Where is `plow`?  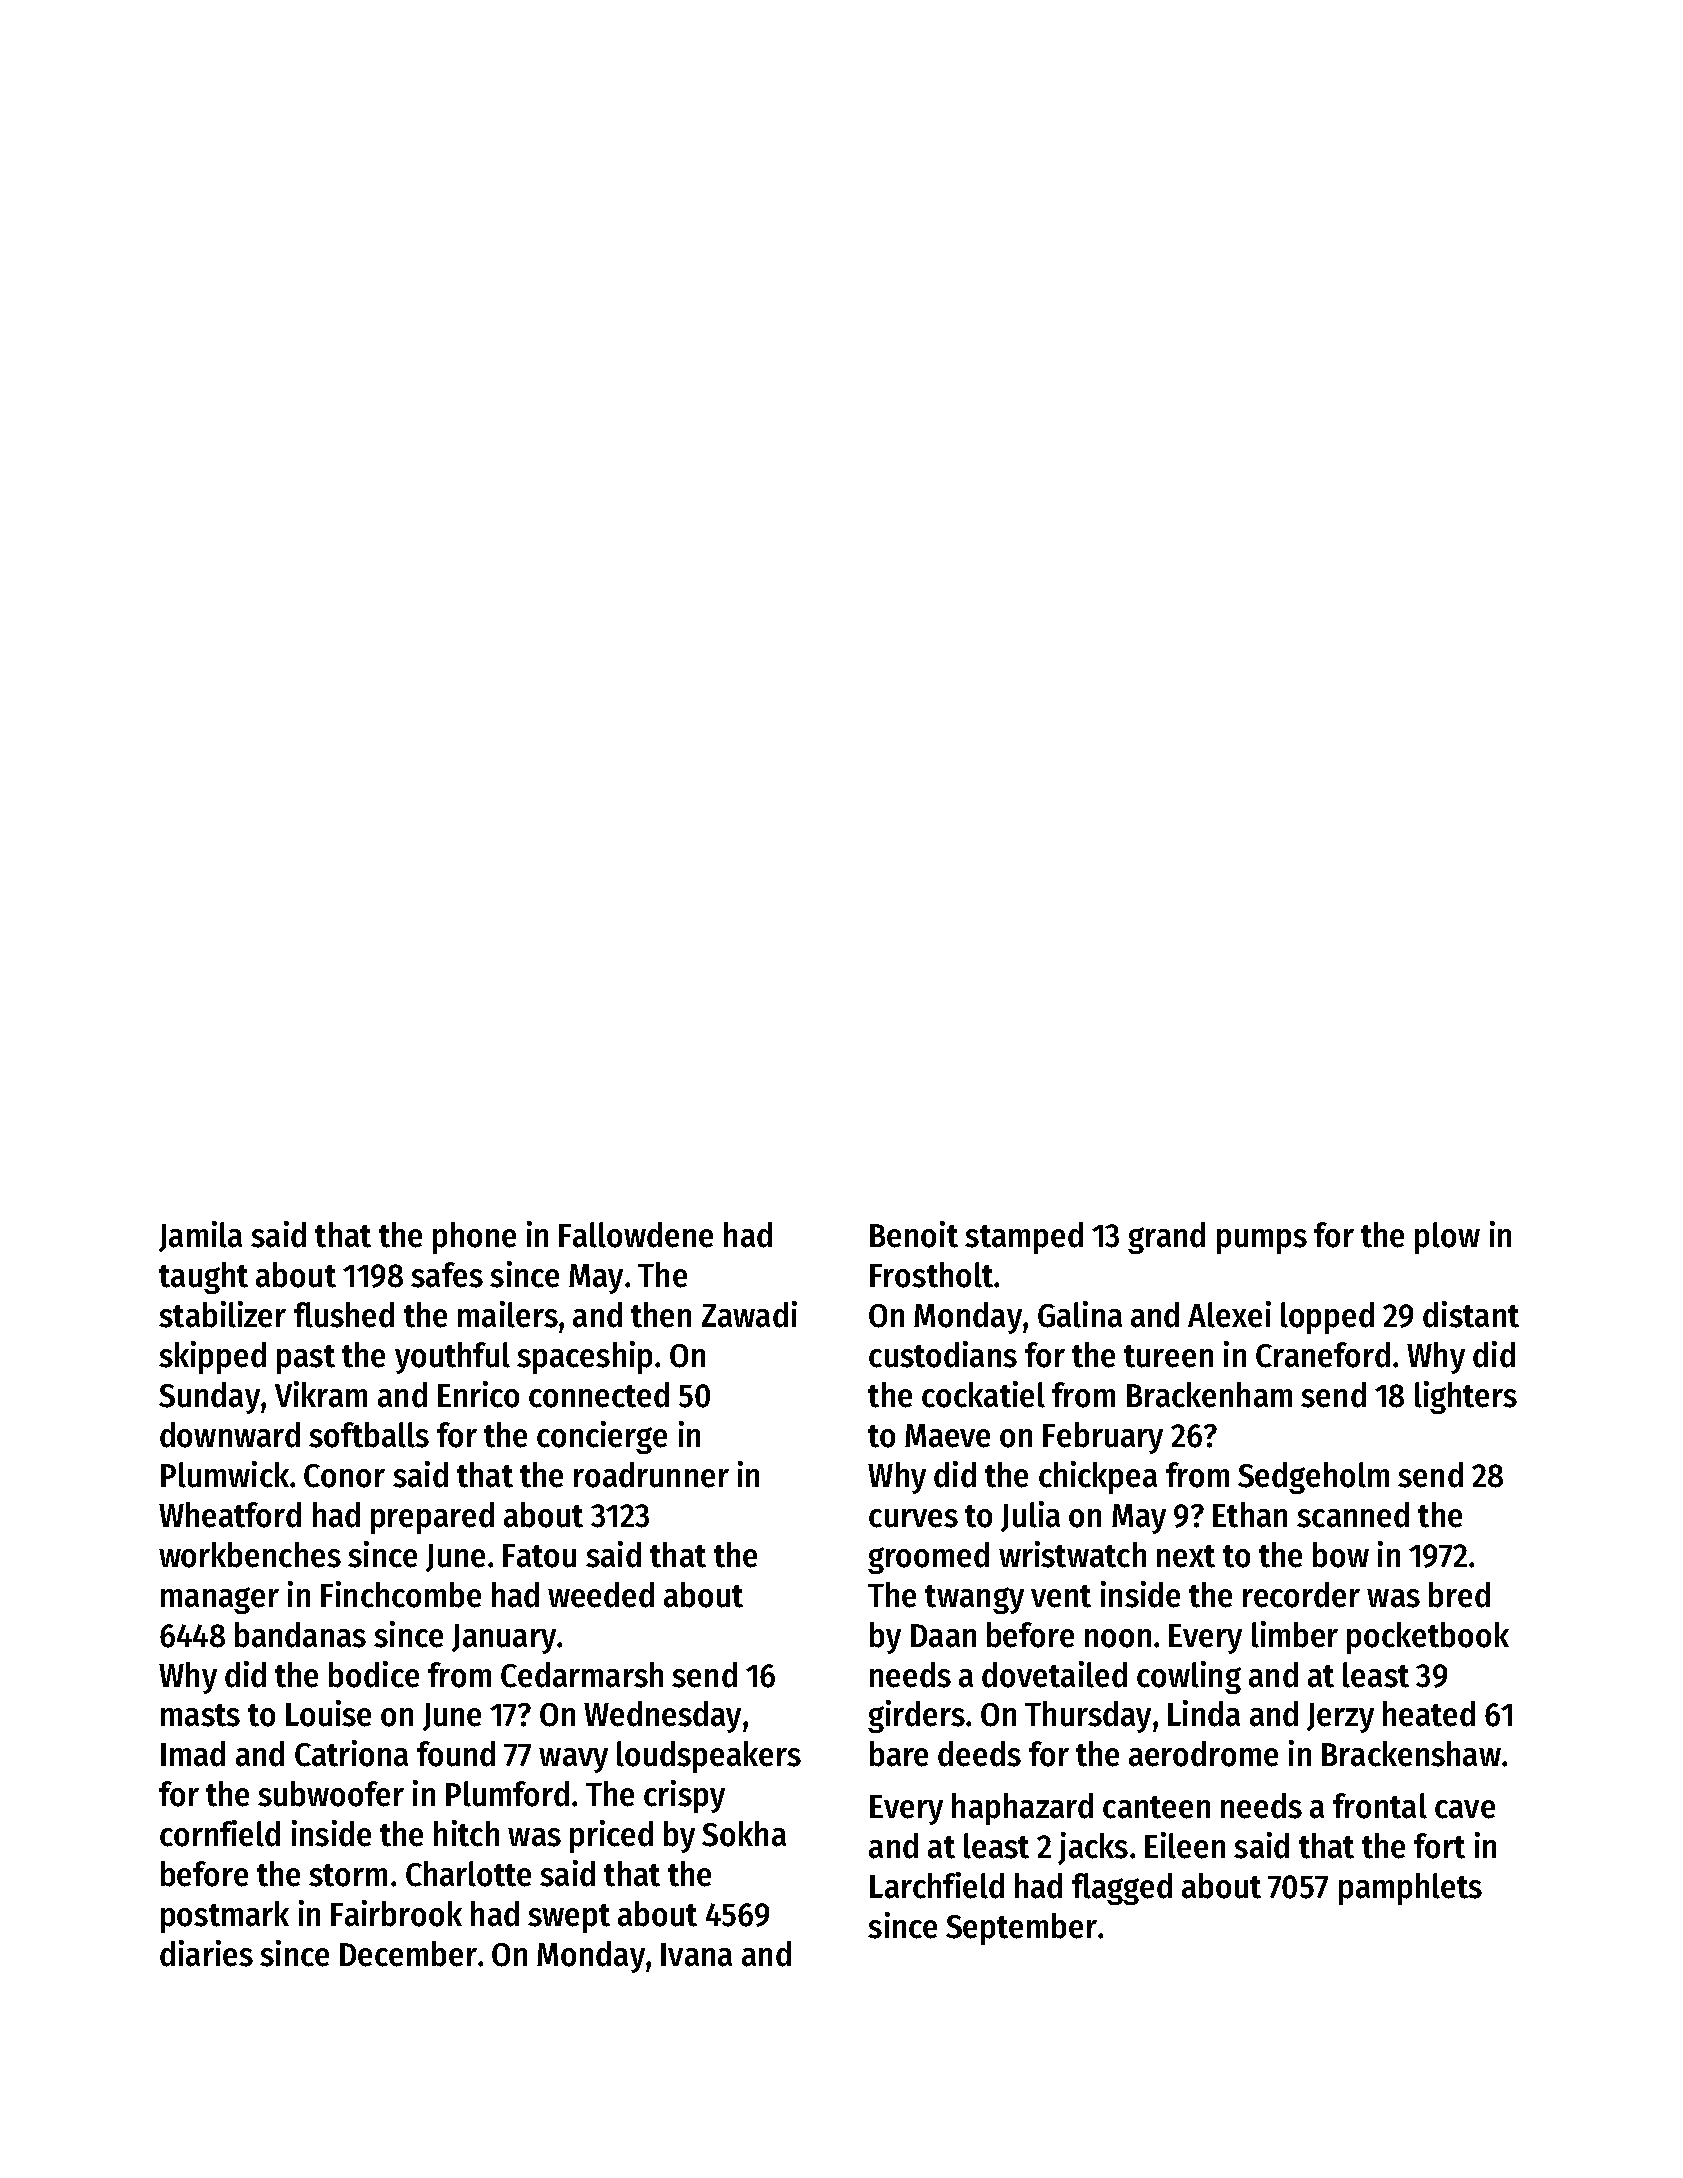
plow is located at coordinates (1447, 1238).
